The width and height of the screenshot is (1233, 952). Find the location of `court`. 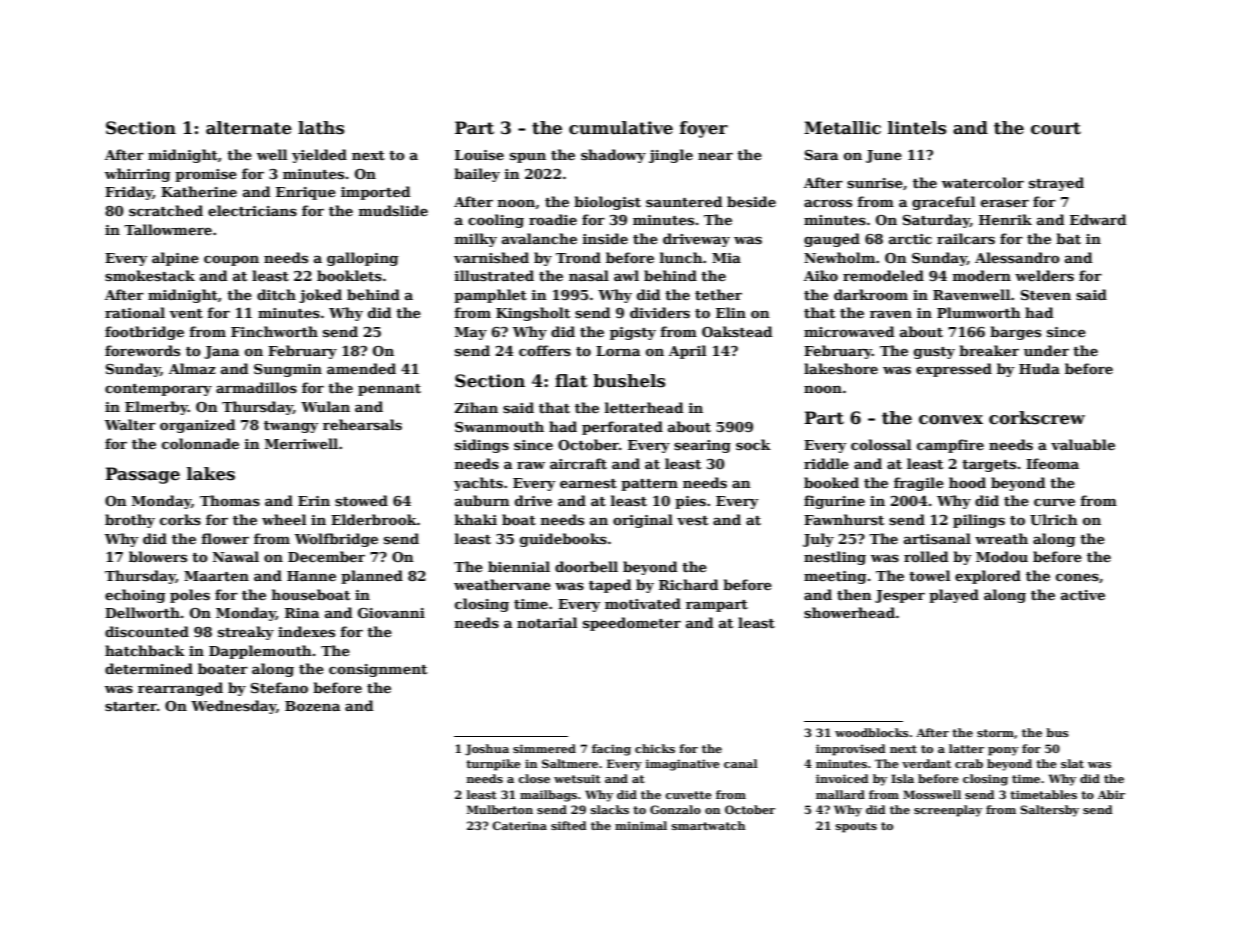

court is located at coordinates (1056, 128).
